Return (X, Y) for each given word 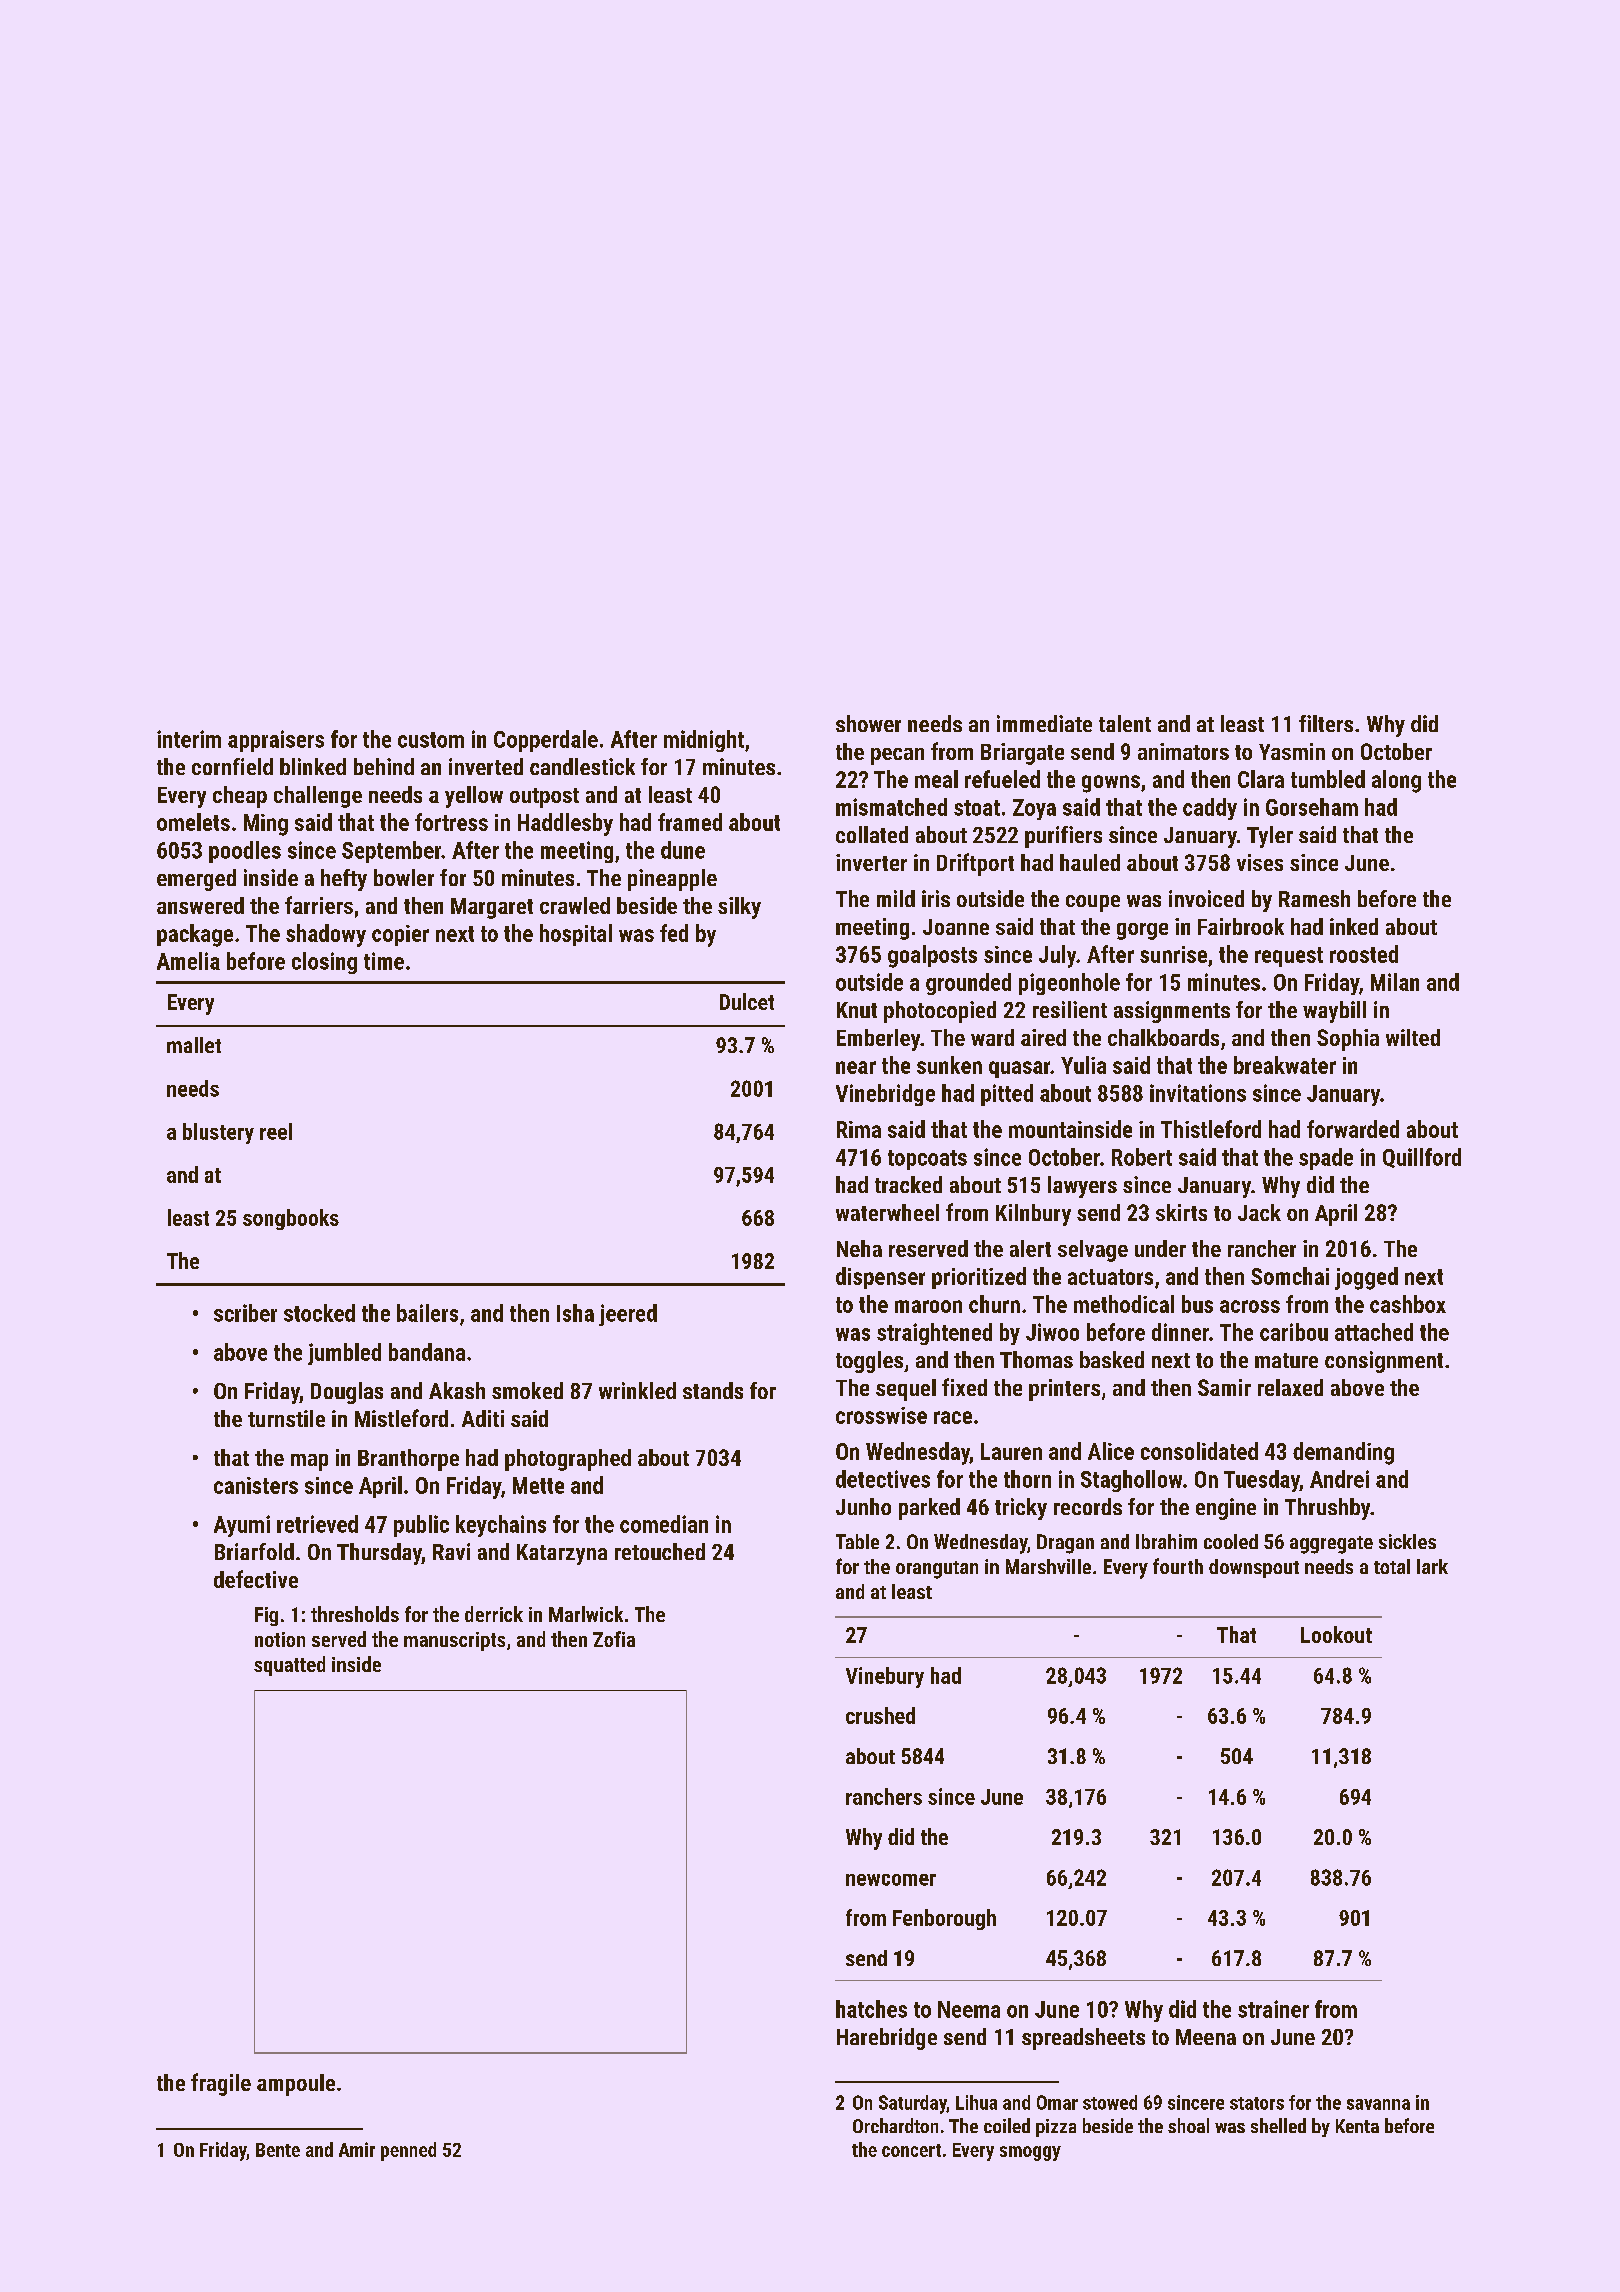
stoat (977, 808)
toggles (869, 1362)
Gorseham (1312, 807)
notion (280, 1639)
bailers (427, 1313)
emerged (196, 880)
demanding (1343, 1453)
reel (276, 1131)
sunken (949, 1065)
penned (408, 2151)
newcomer (891, 1880)
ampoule (296, 2085)
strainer (1273, 2009)
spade (1326, 1159)
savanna (1378, 2104)
